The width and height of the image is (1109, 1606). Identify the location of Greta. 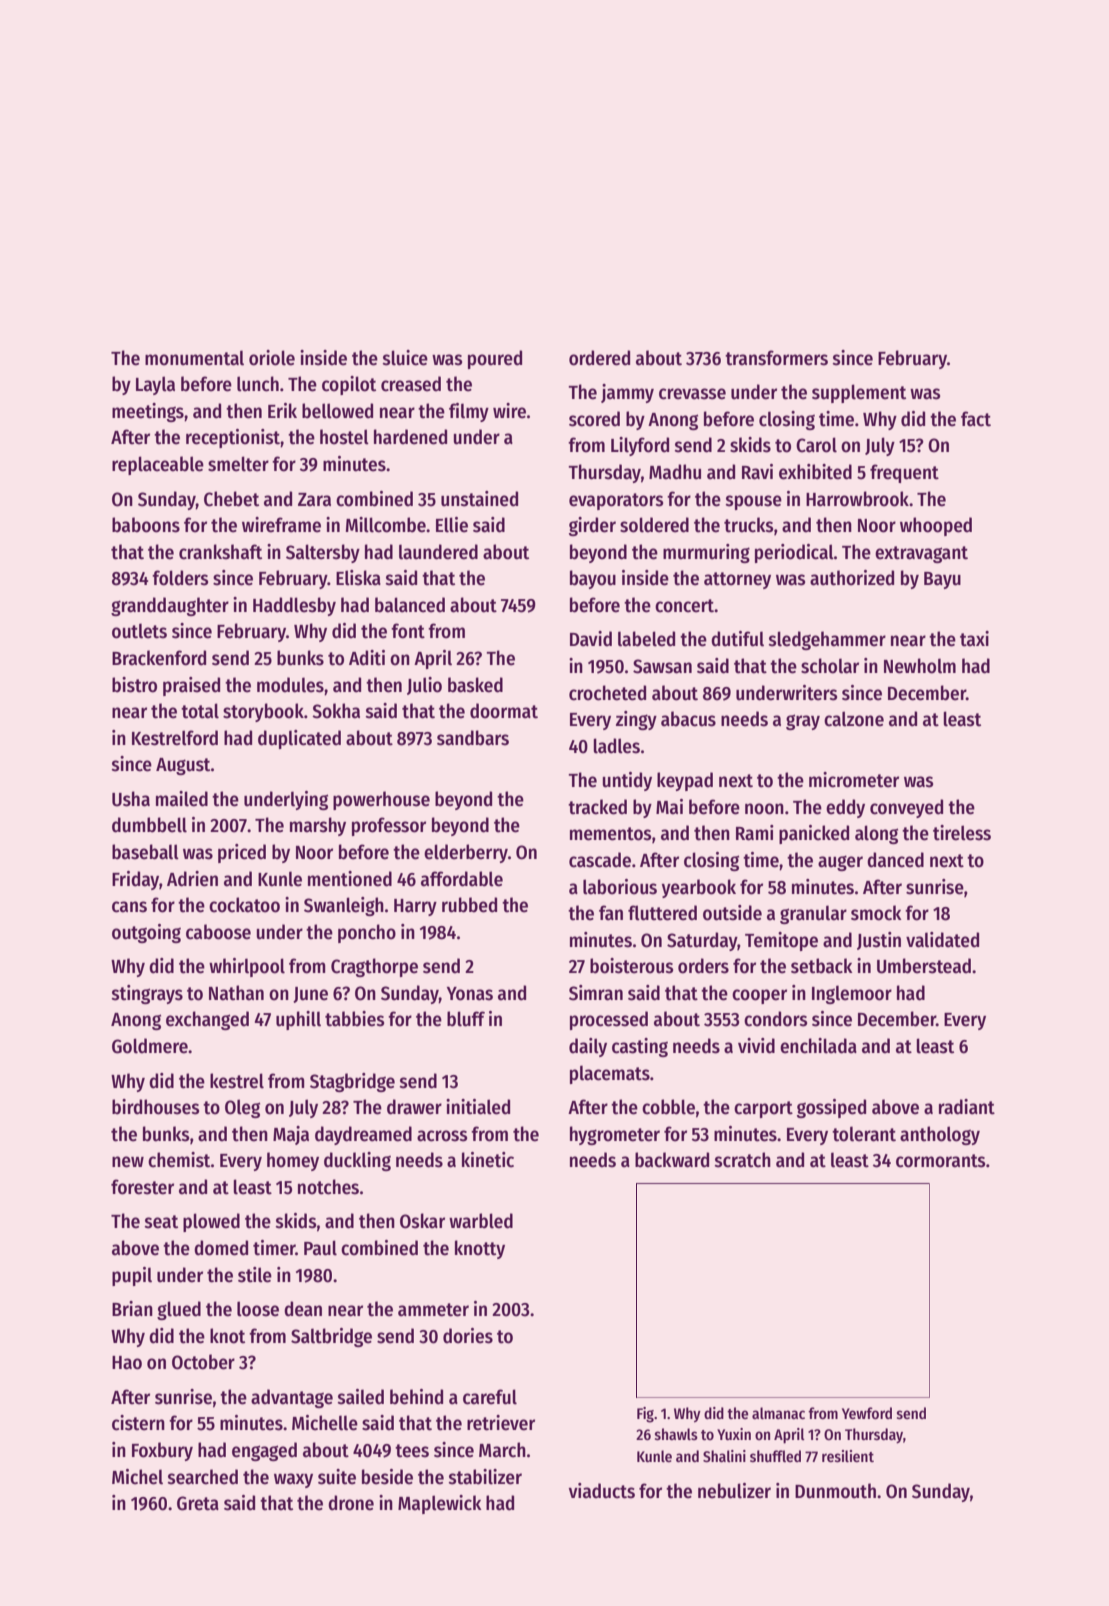
(198, 1503).
